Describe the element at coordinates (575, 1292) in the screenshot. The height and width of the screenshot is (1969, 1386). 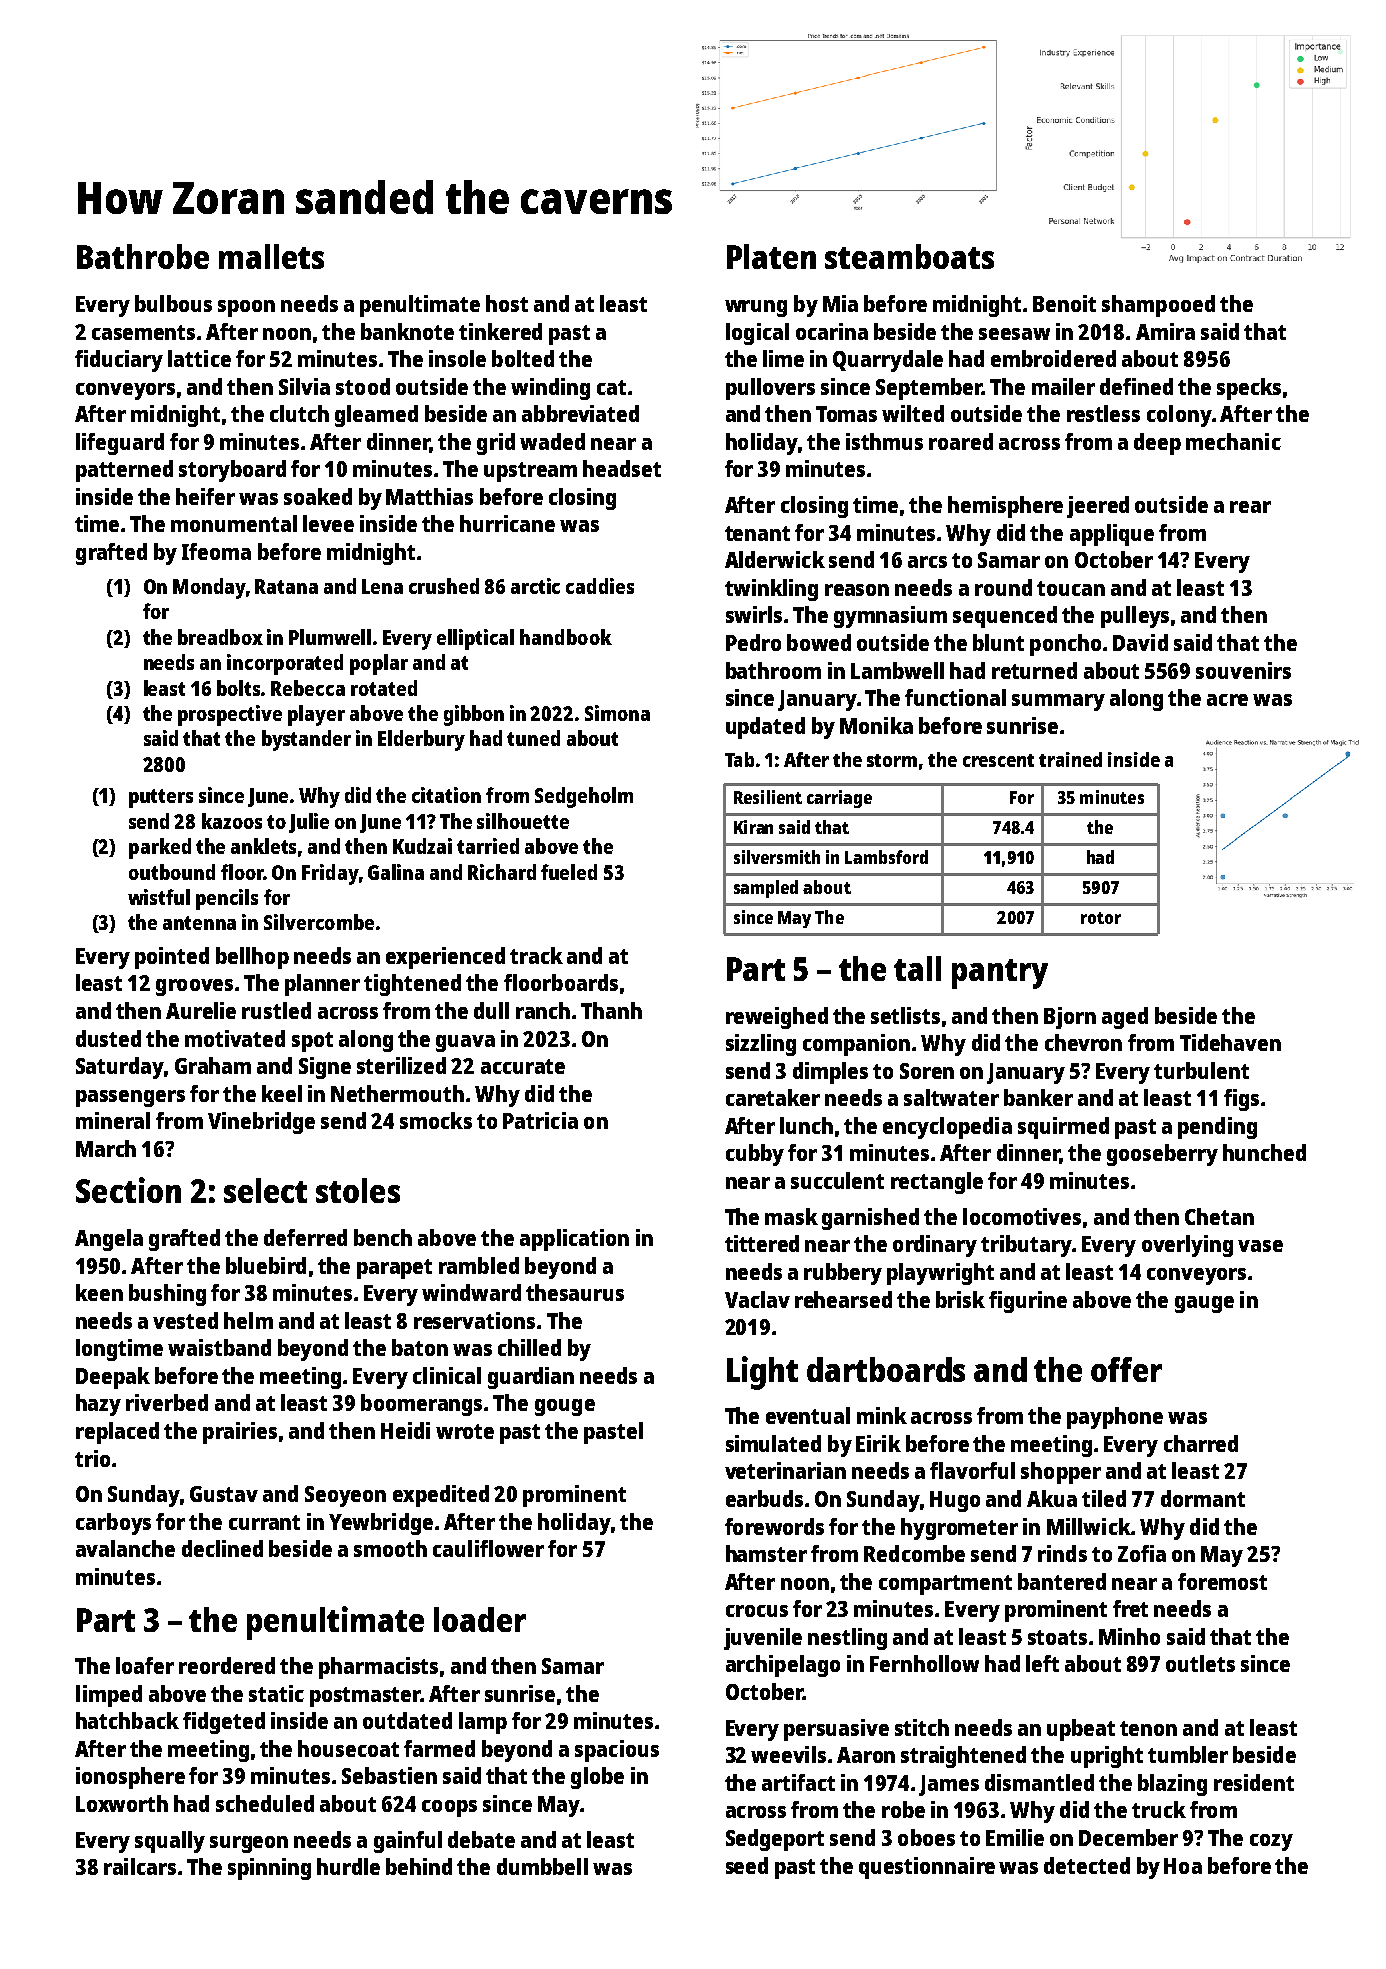
I see `thesaurus` at that location.
